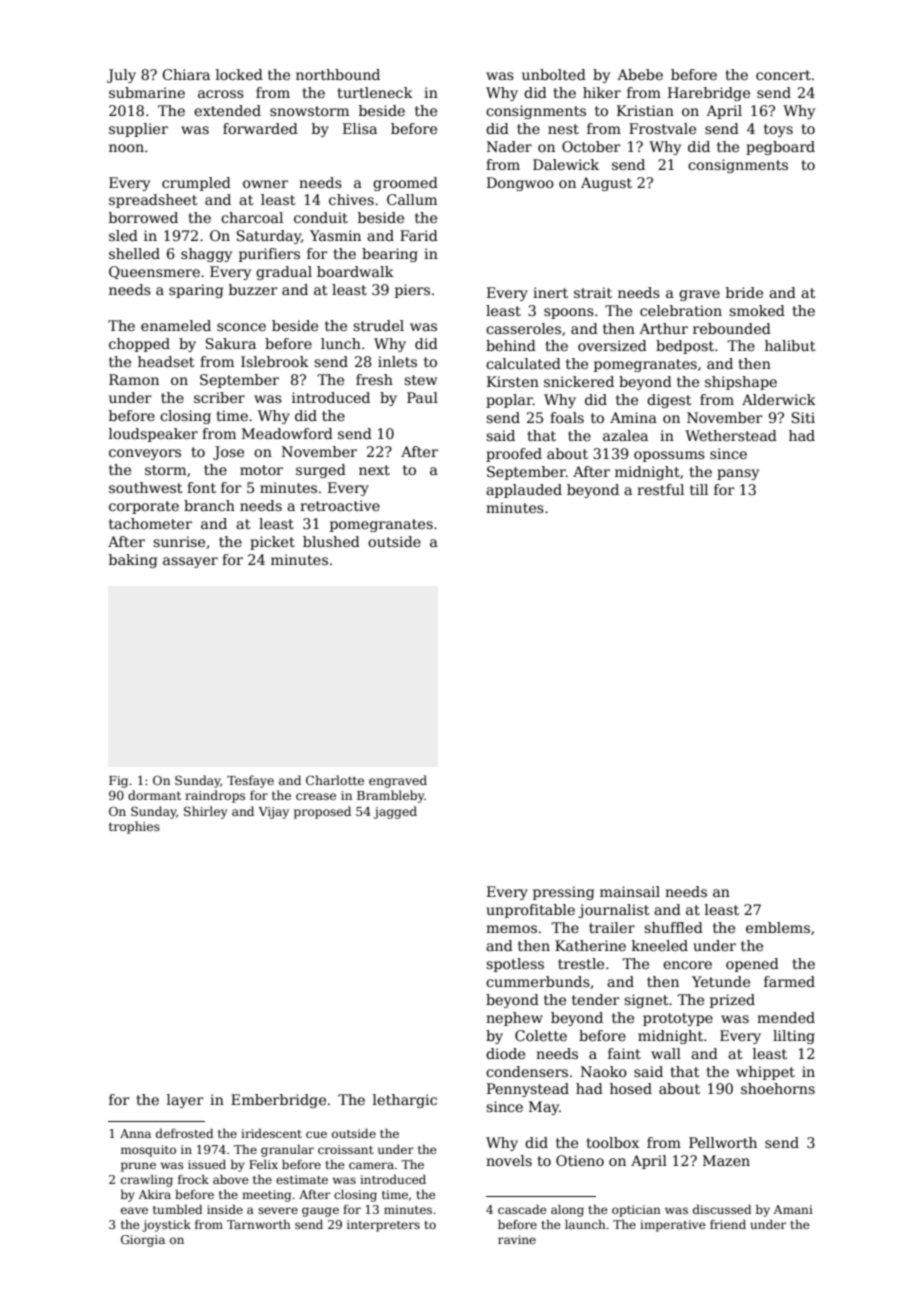 The width and height of the page is (924, 1314). Describe the element at coordinates (514, 1019) in the page. I see `nephew` at that location.
